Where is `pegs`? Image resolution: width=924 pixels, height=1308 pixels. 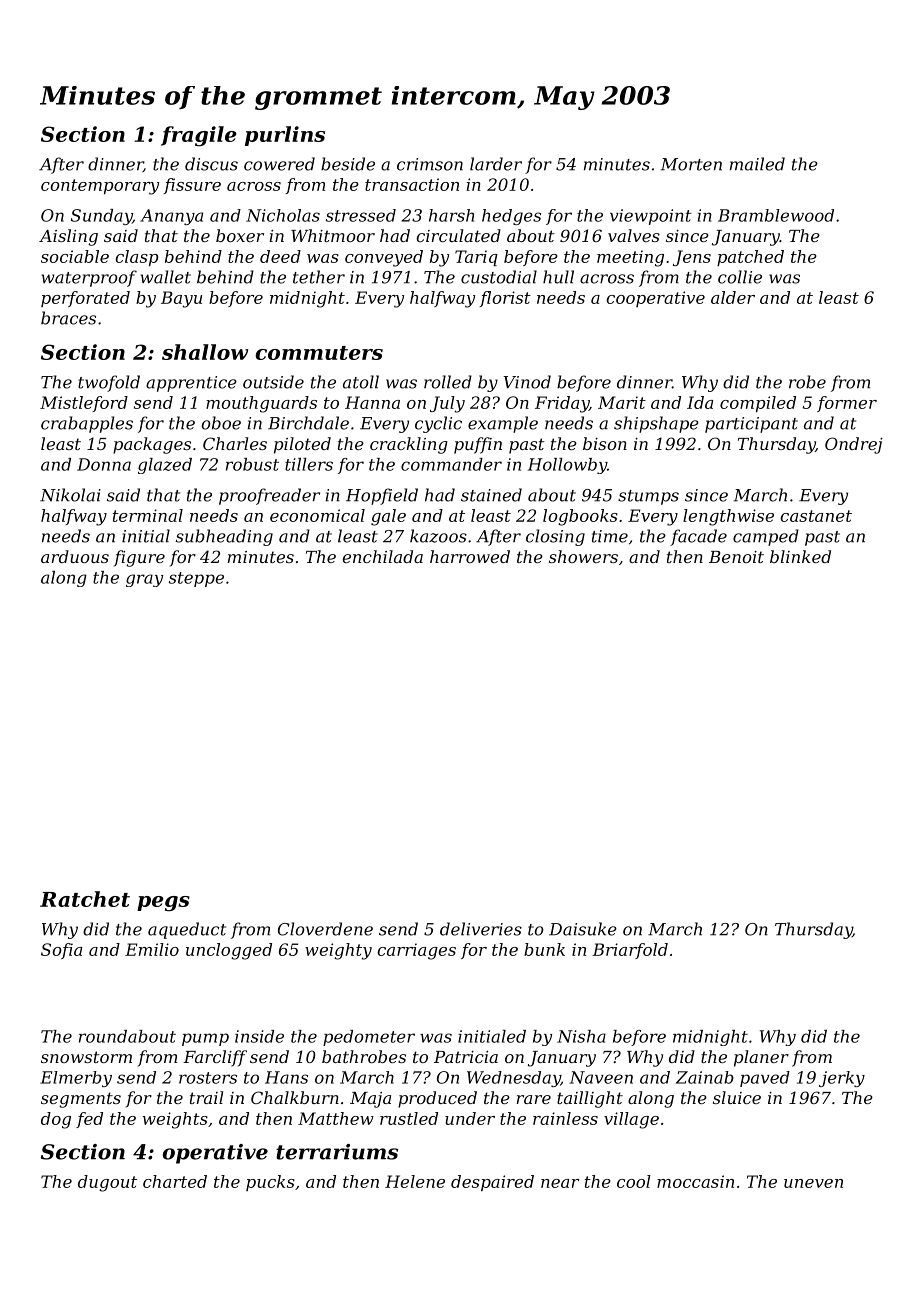 pegs is located at coordinates (163, 904).
